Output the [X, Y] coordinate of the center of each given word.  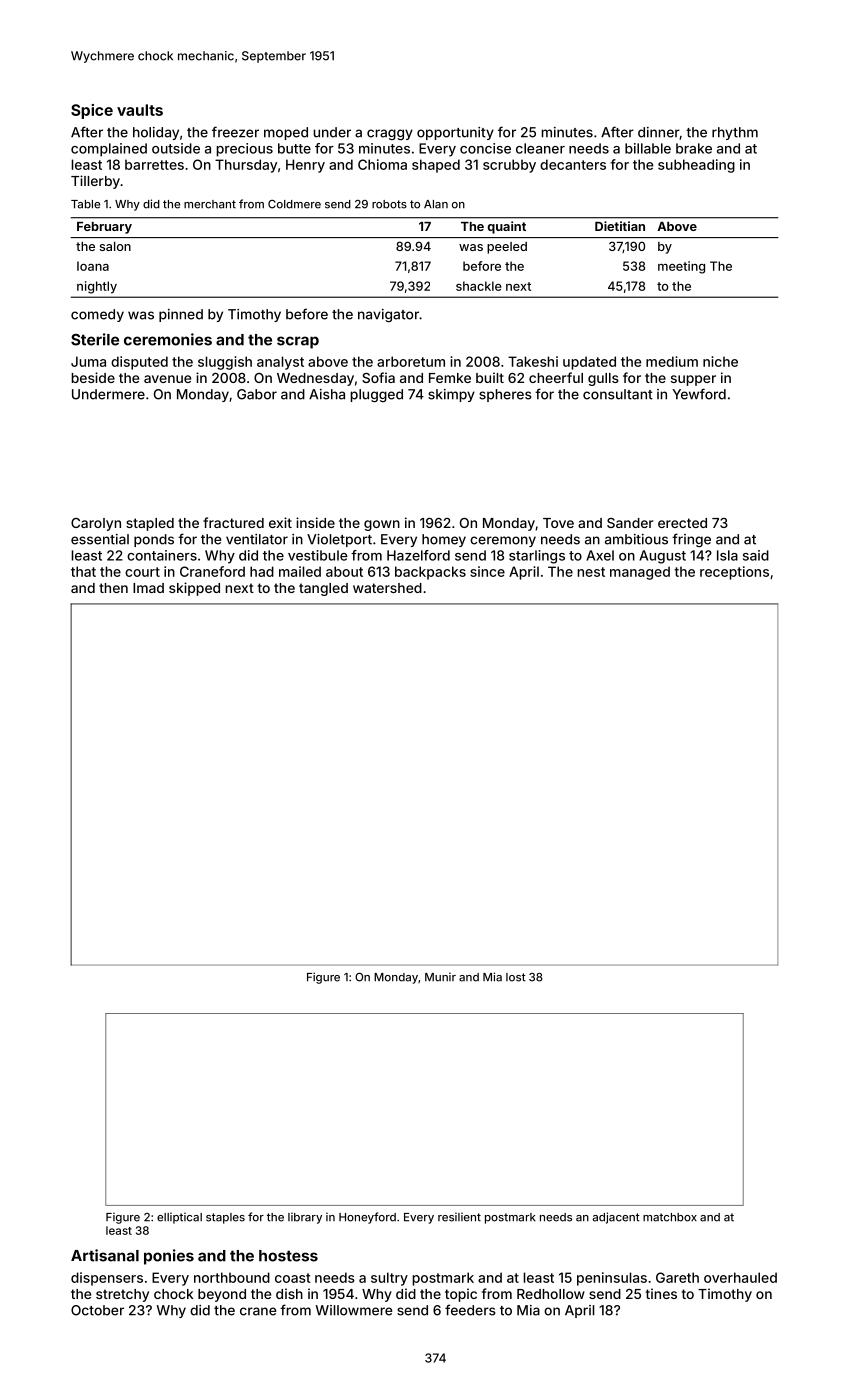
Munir [440, 977]
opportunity [455, 133]
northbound [232, 1277]
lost [516, 977]
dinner [658, 132]
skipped [194, 589]
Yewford [699, 394]
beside [93, 377]
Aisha [327, 394]
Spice [92, 111]
